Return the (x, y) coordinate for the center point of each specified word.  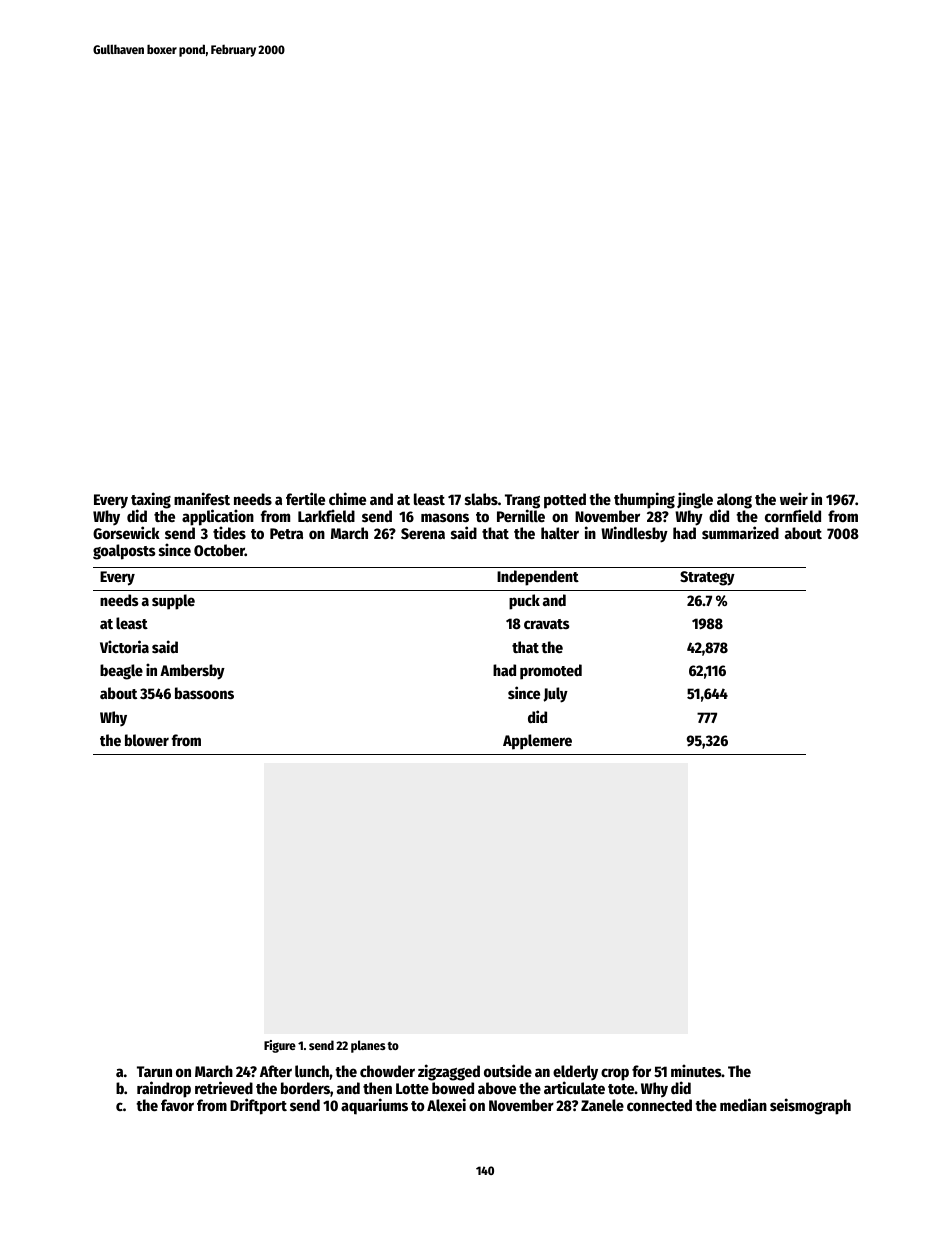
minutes (696, 1070)
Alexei (446, 1104)
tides (229, 532)
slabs (481, 499)
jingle (695, 500)
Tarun (154, 1071)
